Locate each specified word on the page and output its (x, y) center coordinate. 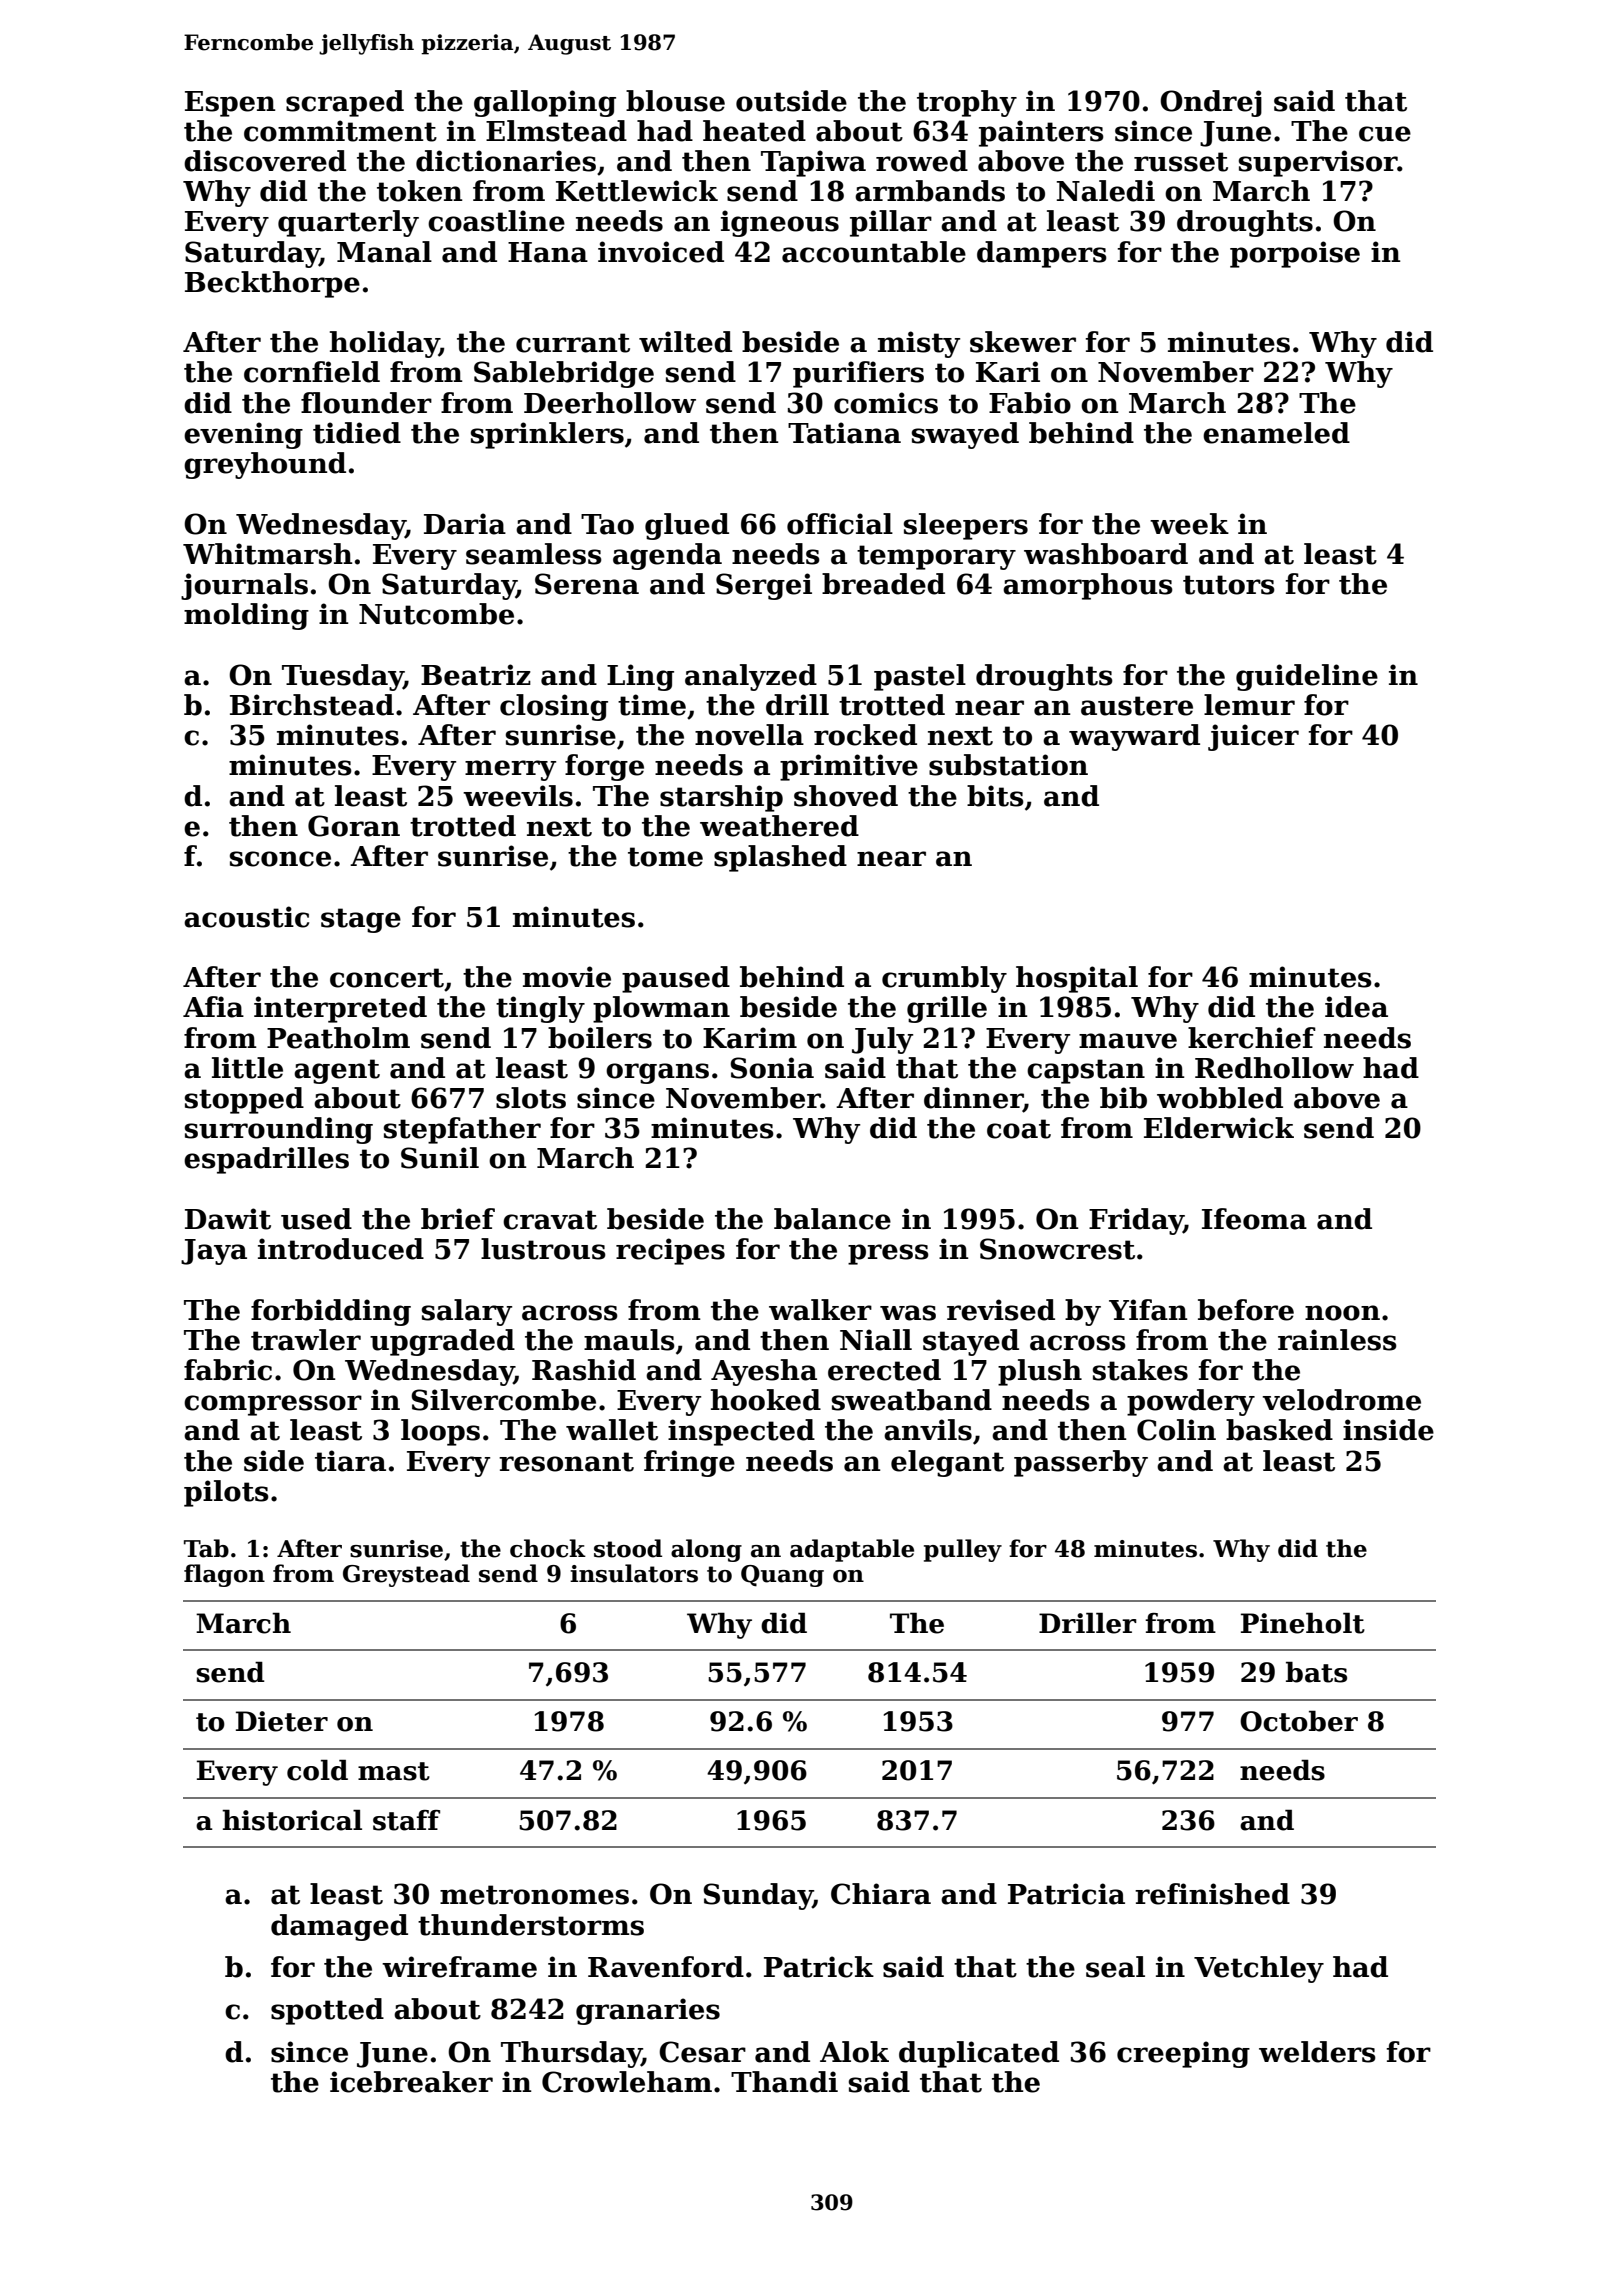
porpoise (1295, 254)
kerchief (1252, 1038)
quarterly (348, 223)
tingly (540, 1009)
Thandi (784, 2082)
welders (1317, 2052)
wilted (685, 342)
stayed (971, 1342)
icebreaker (411, 2082)
